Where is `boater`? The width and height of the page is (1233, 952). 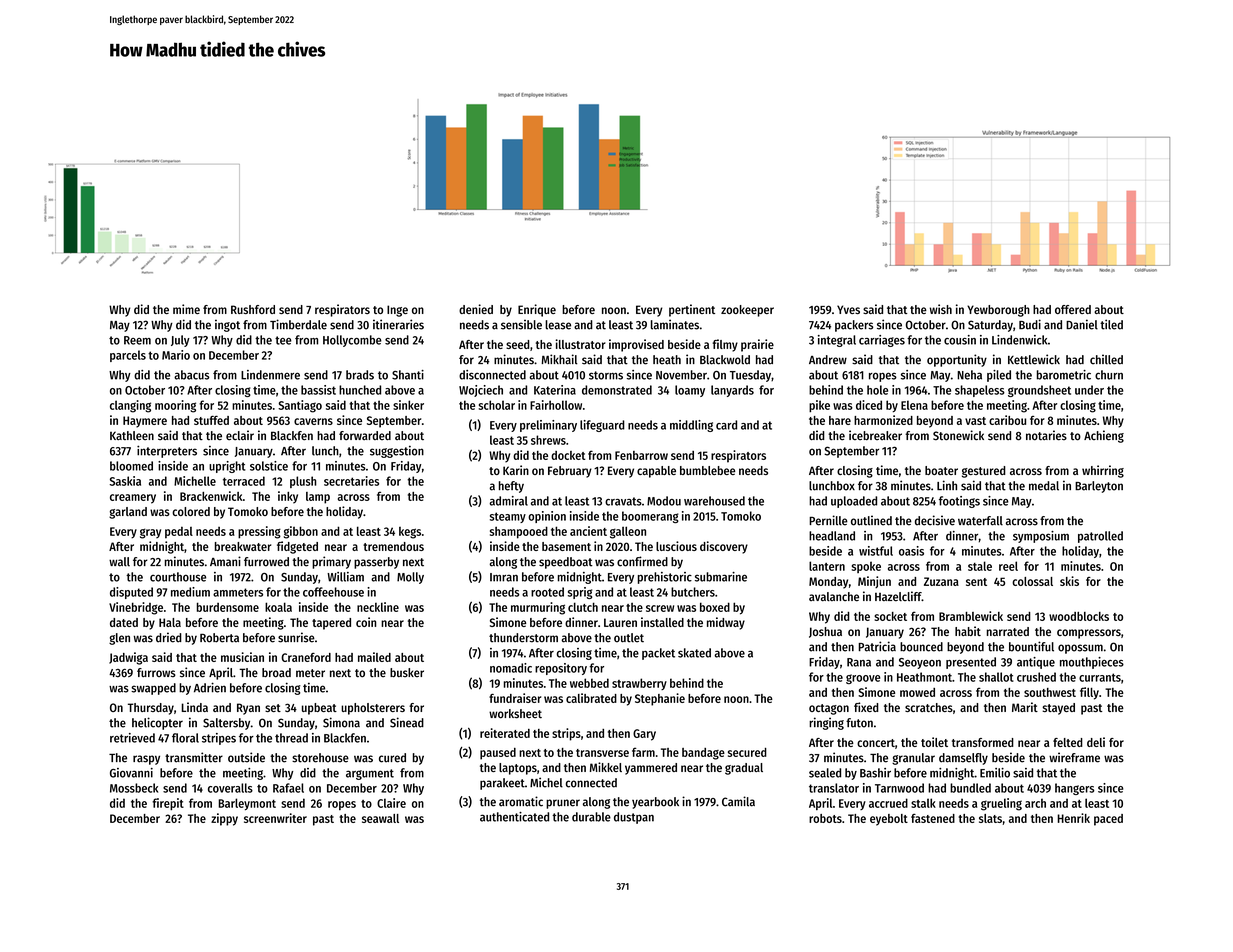
boater is located at coordinates (941, 470).
